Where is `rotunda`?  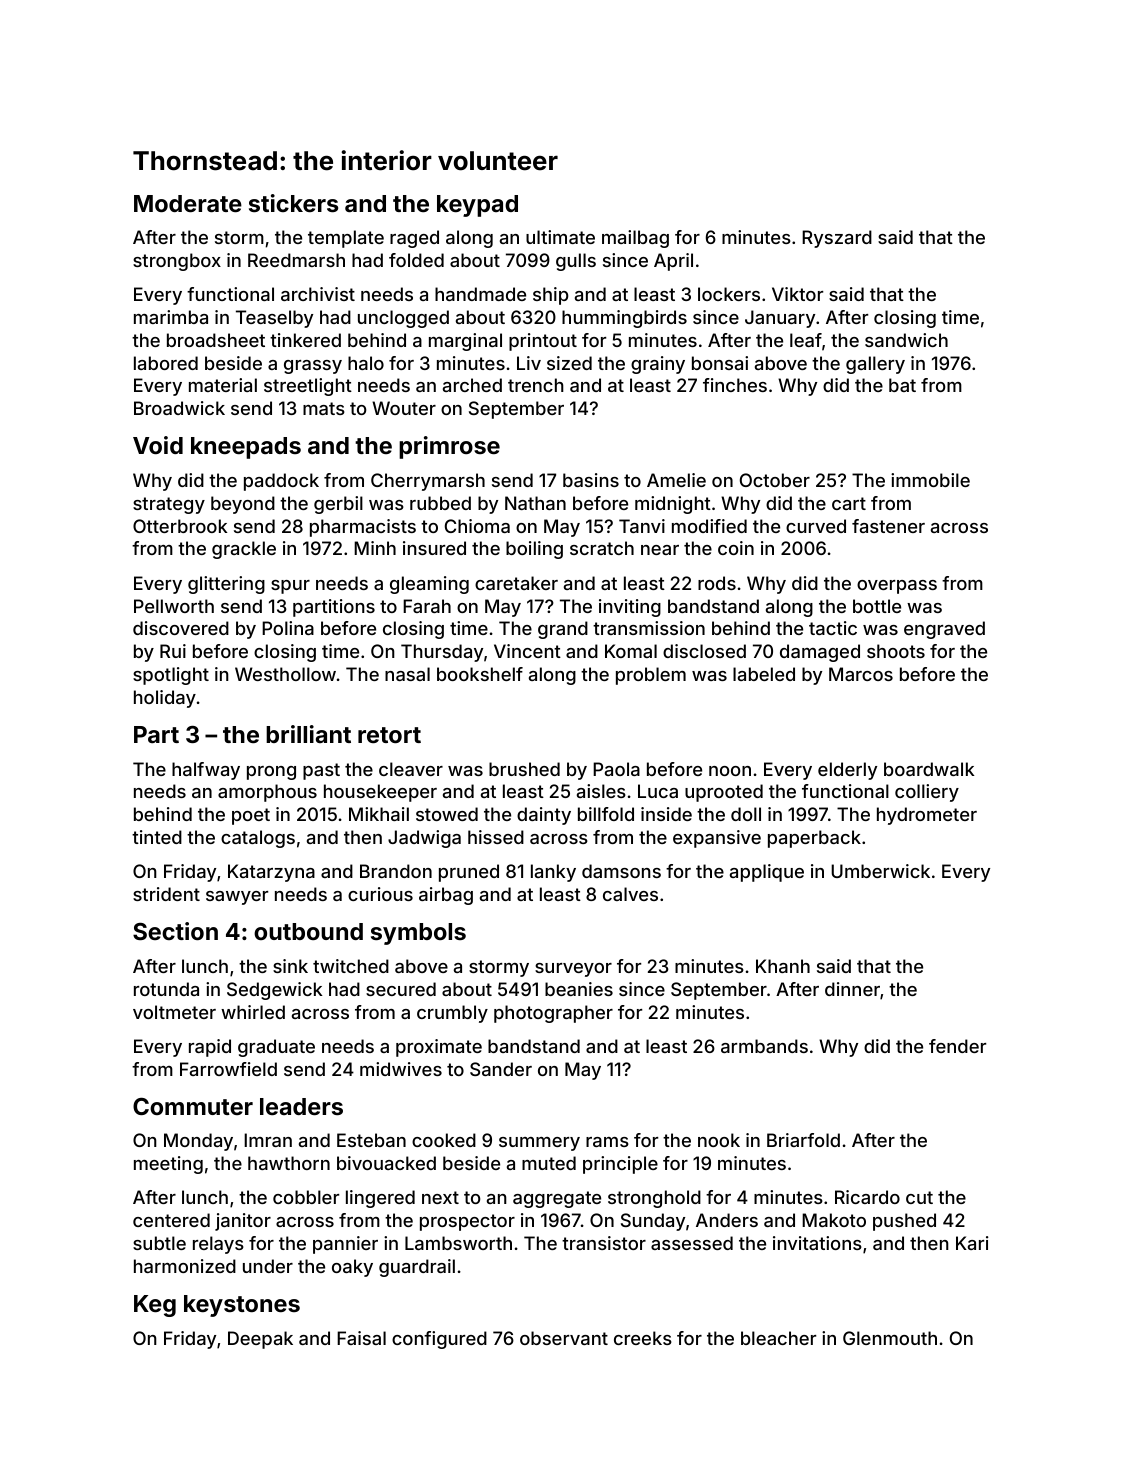
rotunda is located at coordinates (166, 989).
